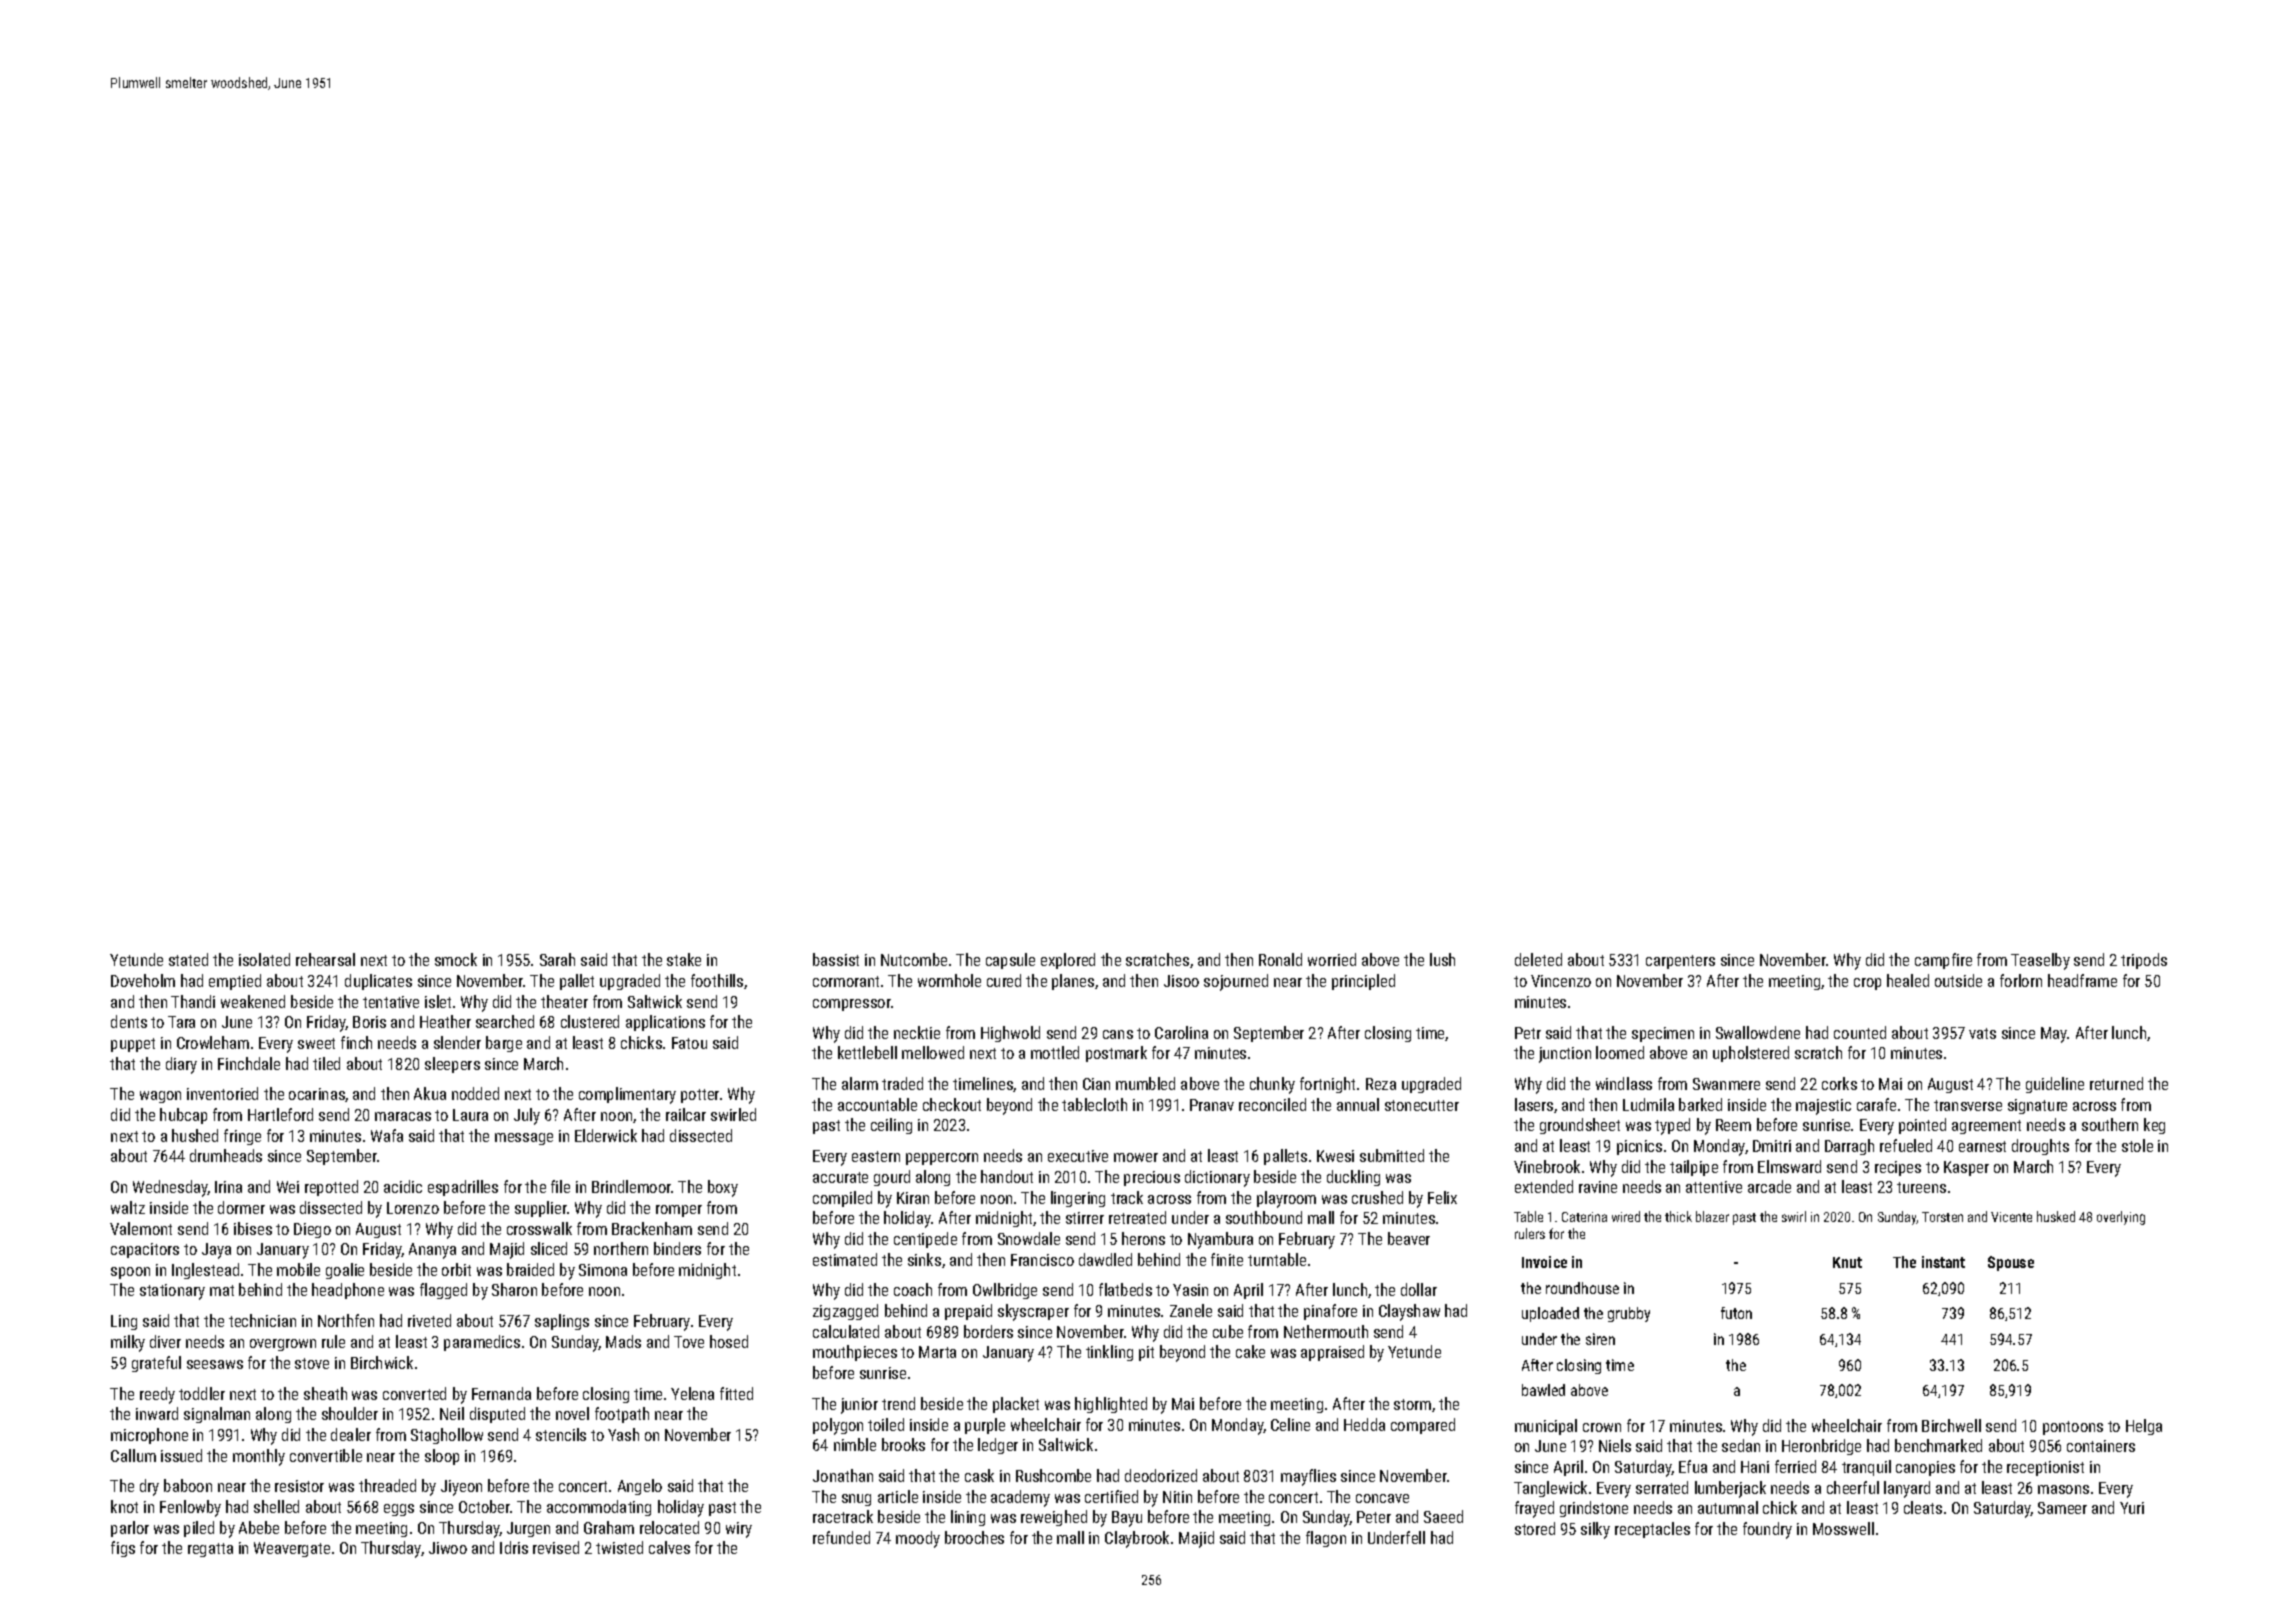 The width and height of the screenshot is (2282, 1614). I want to click on Valemont, so click(141, 1228).
